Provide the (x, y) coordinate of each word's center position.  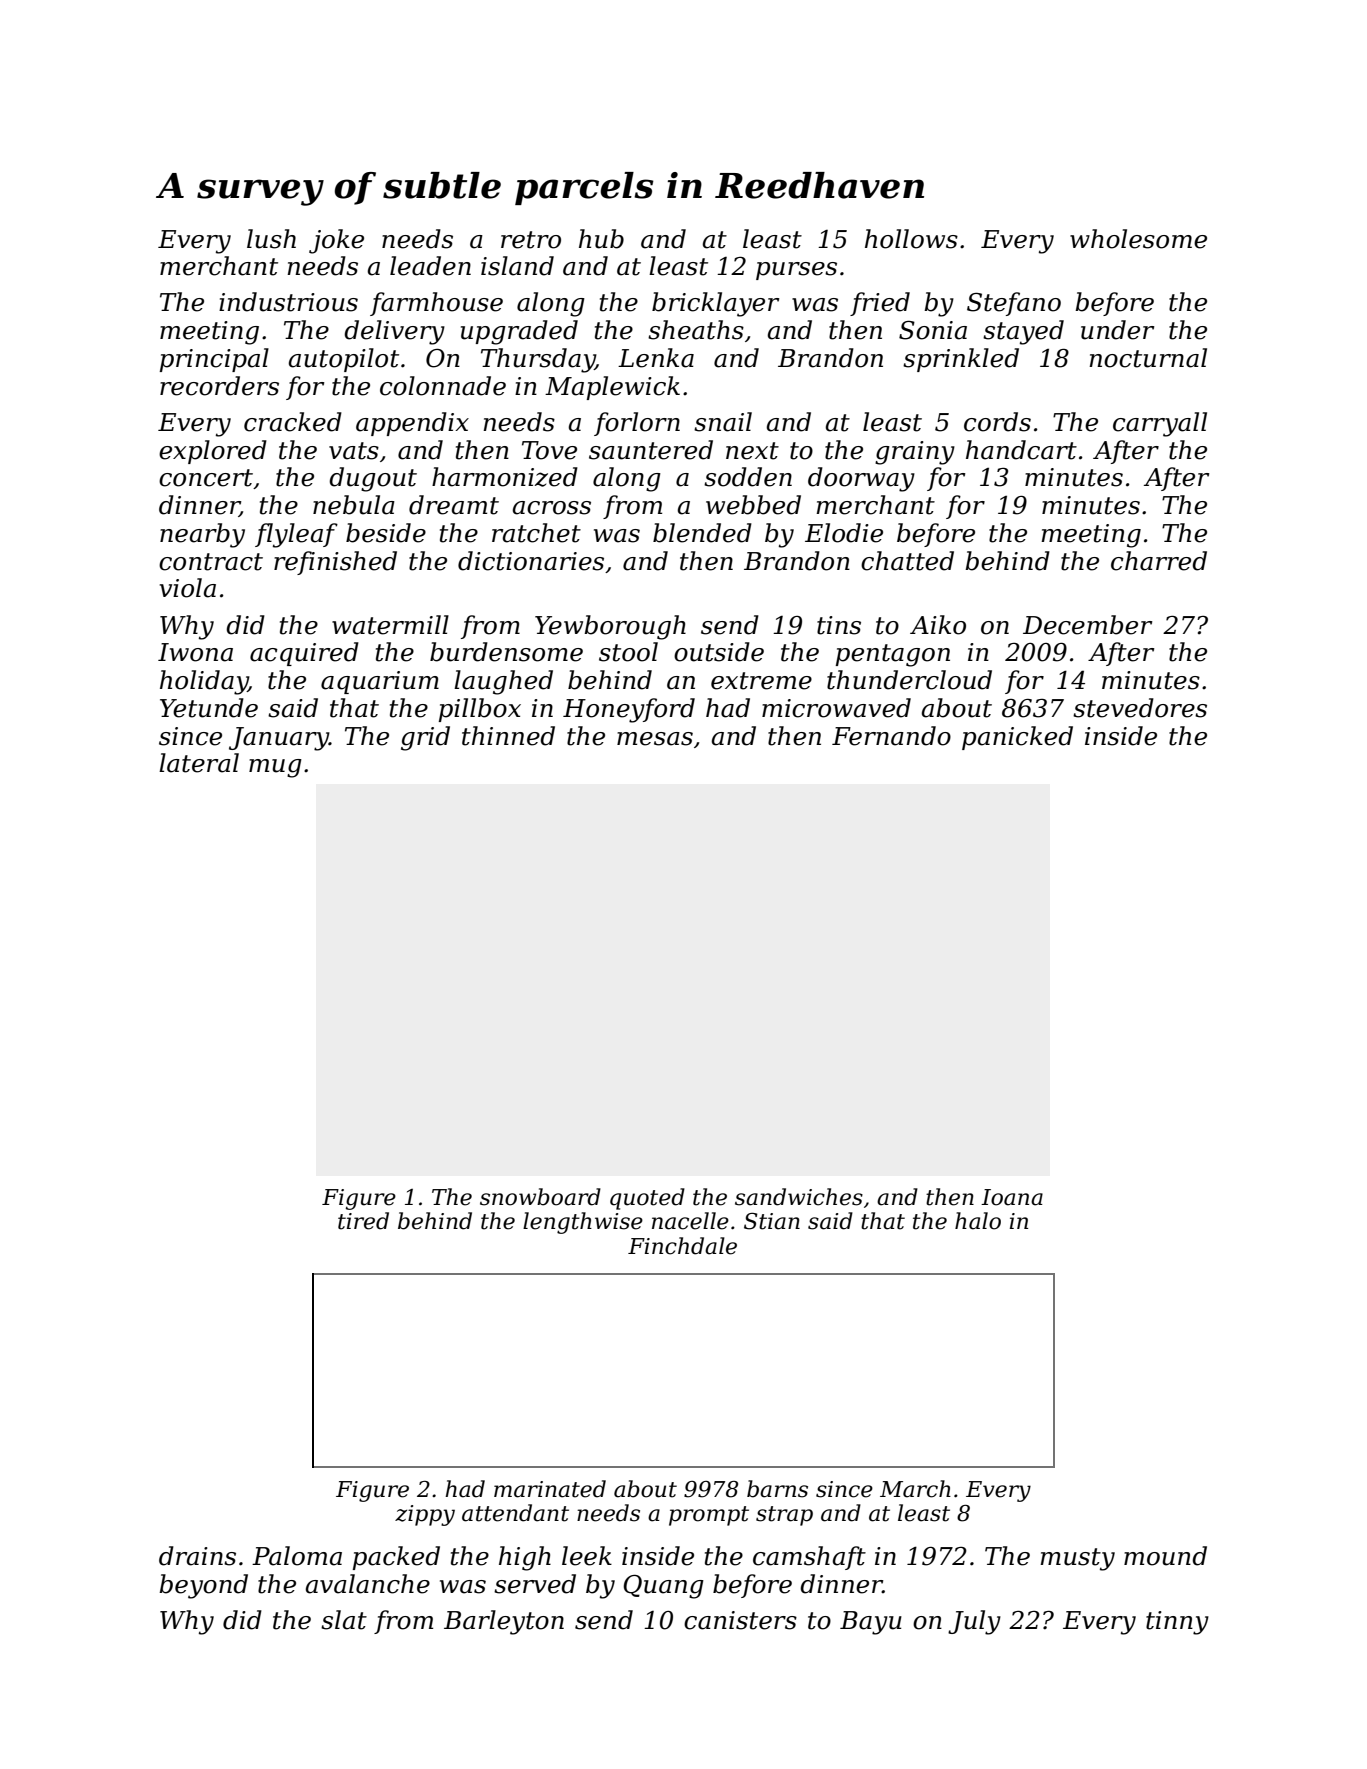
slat (344, 1620)
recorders (219, 386)
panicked (1017, 738)
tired (363, 1221)
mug (275, 768)
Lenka (656, 358)
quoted (647, 1199)
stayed (1023, 332)
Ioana (1012, 1197)
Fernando (891, 736)
